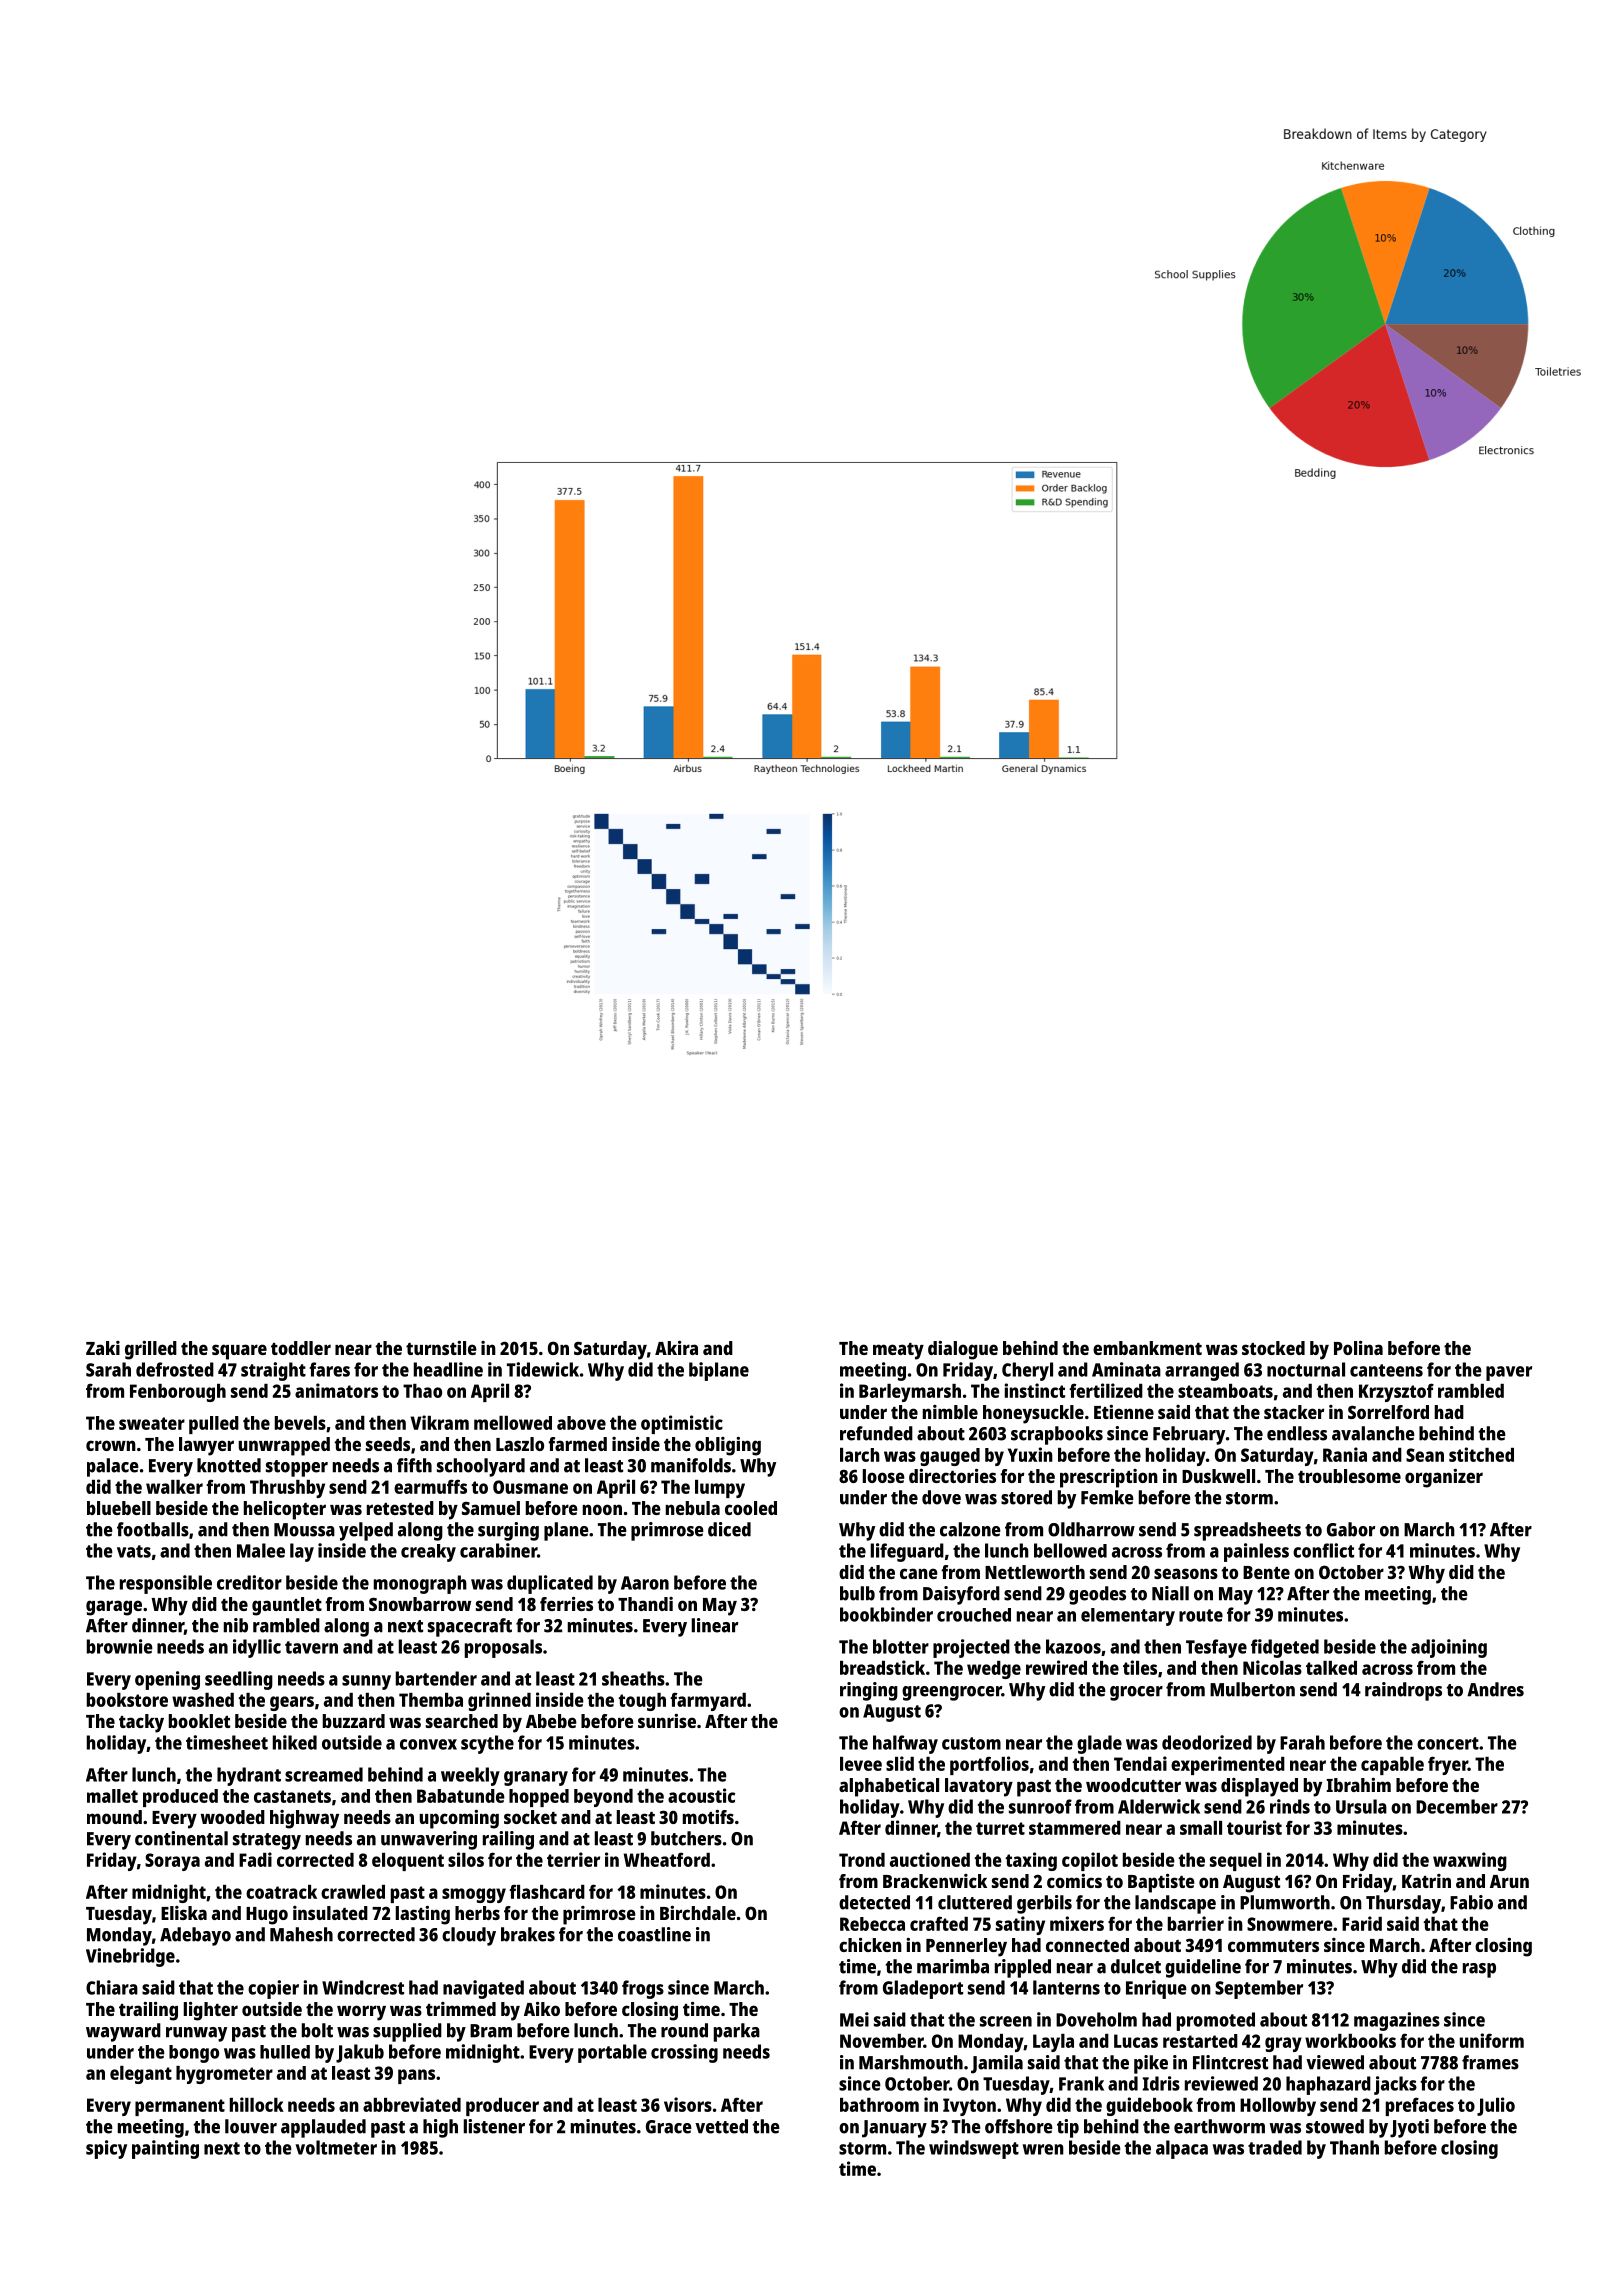  What do you see at coordinates (1302, 1742) in the image?
I see `Farah` at bounding box center [1302, 1742].
